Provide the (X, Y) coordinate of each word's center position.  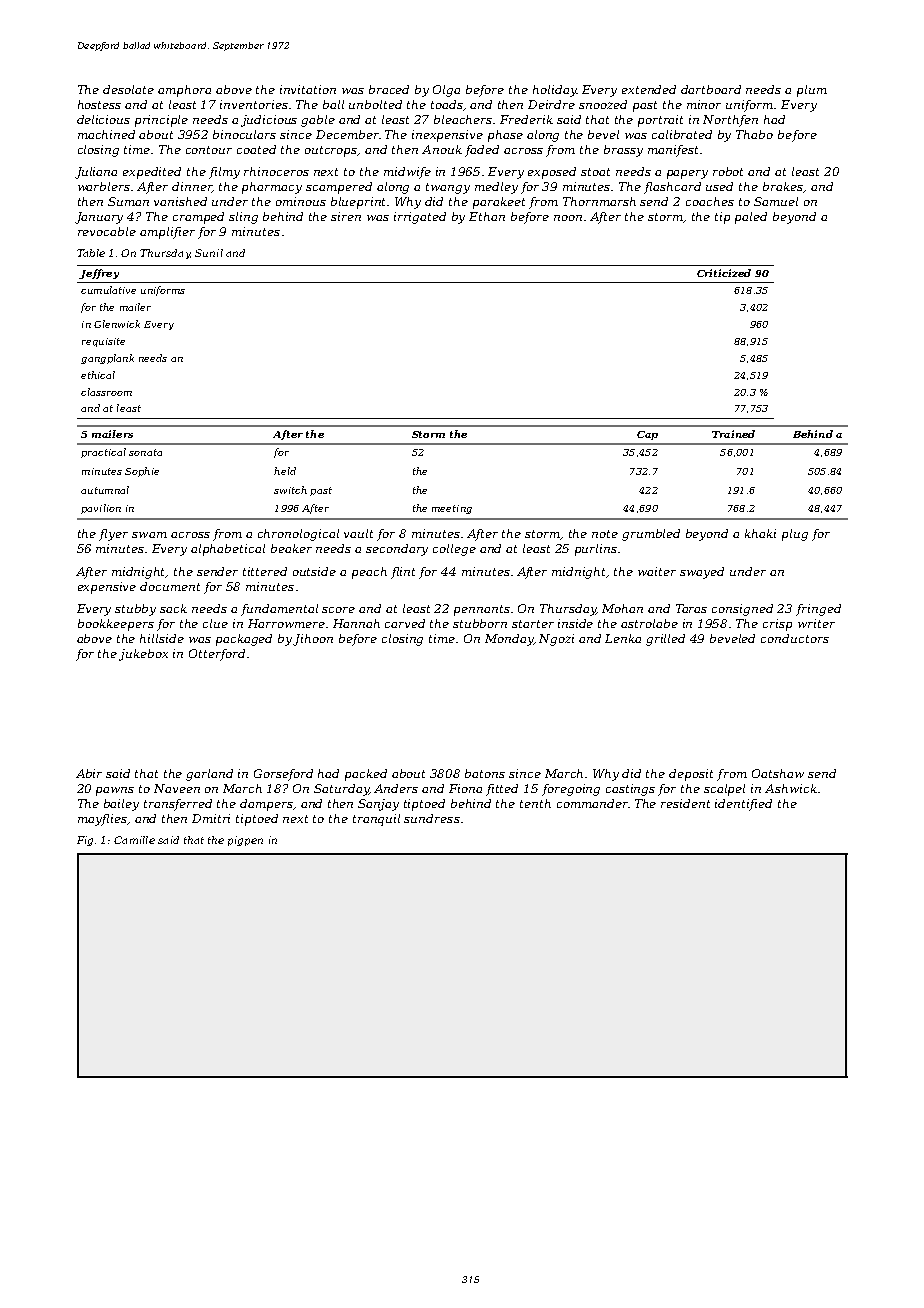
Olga (446, 91)
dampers (267, 805)
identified (743, 805)
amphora (184, 91)
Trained (733, 434)
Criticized (724, 273)
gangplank (107, 359)
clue (215, 623)
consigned (742, 610)
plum (812, 91)
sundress (432, 818)
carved (405, 623)
